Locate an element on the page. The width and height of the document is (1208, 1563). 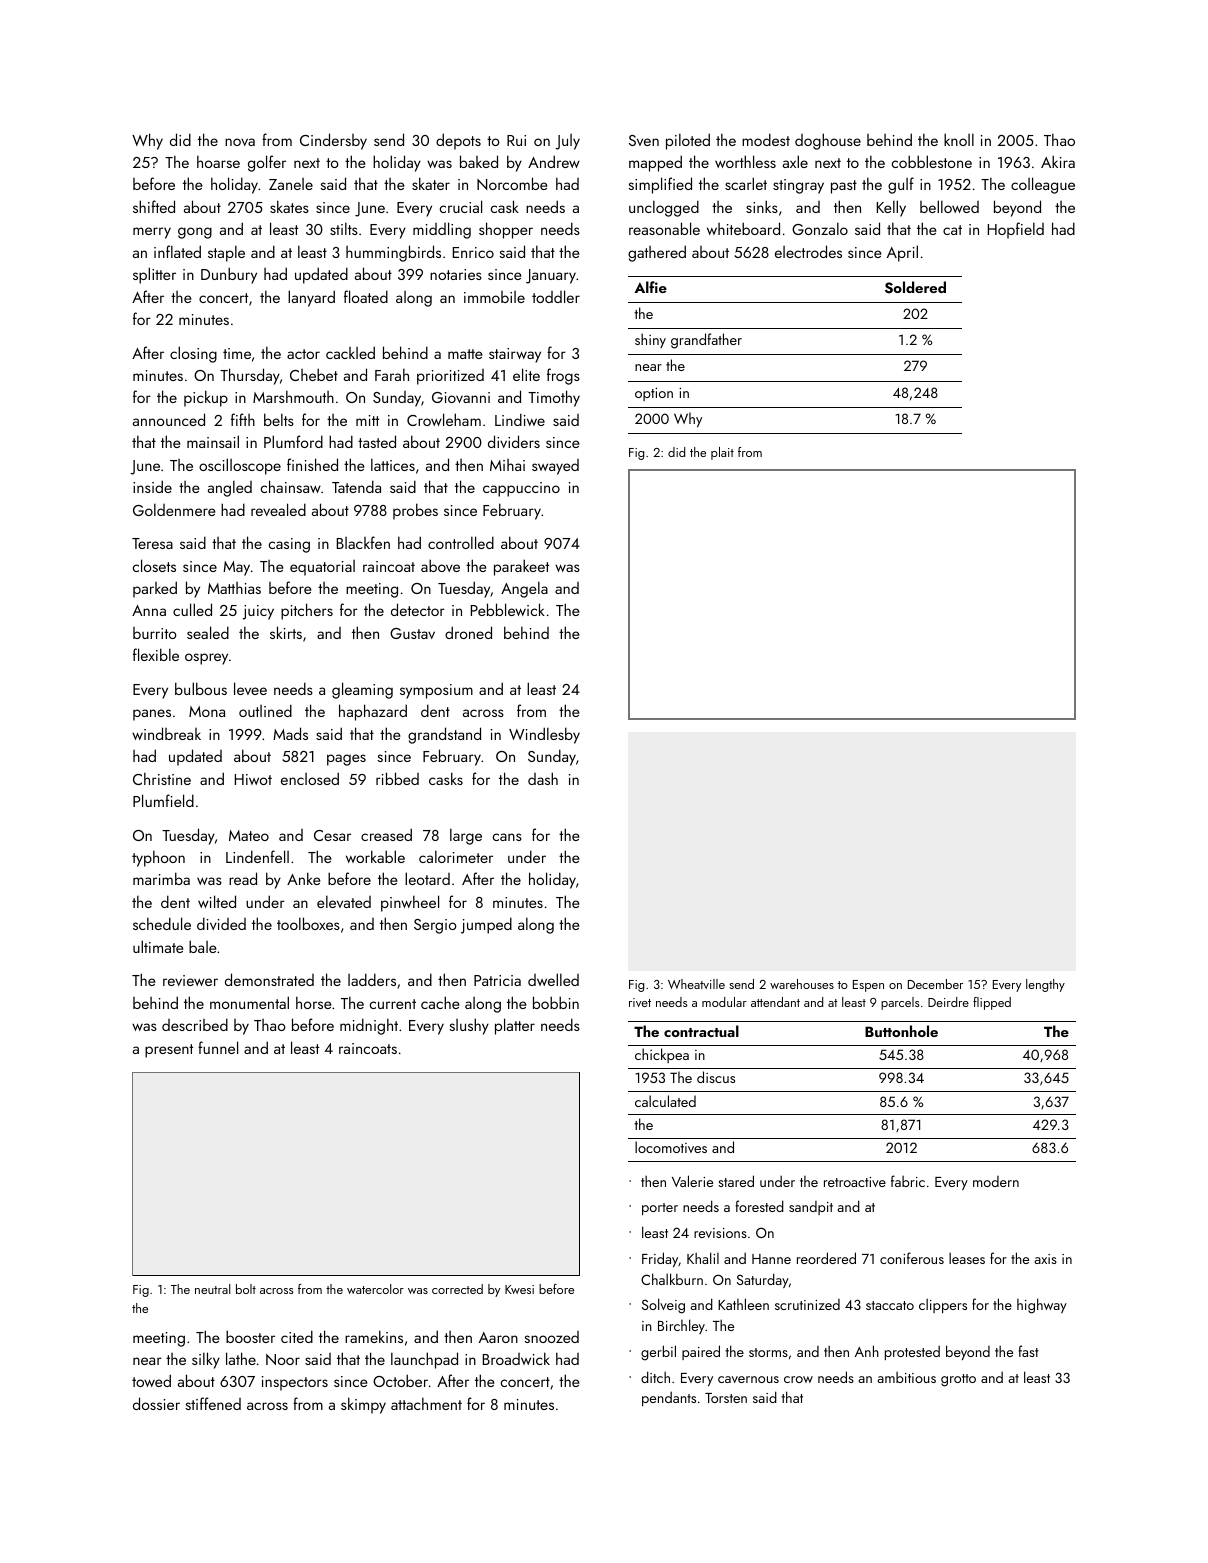
piloted is located at coordinates (688, 141).
